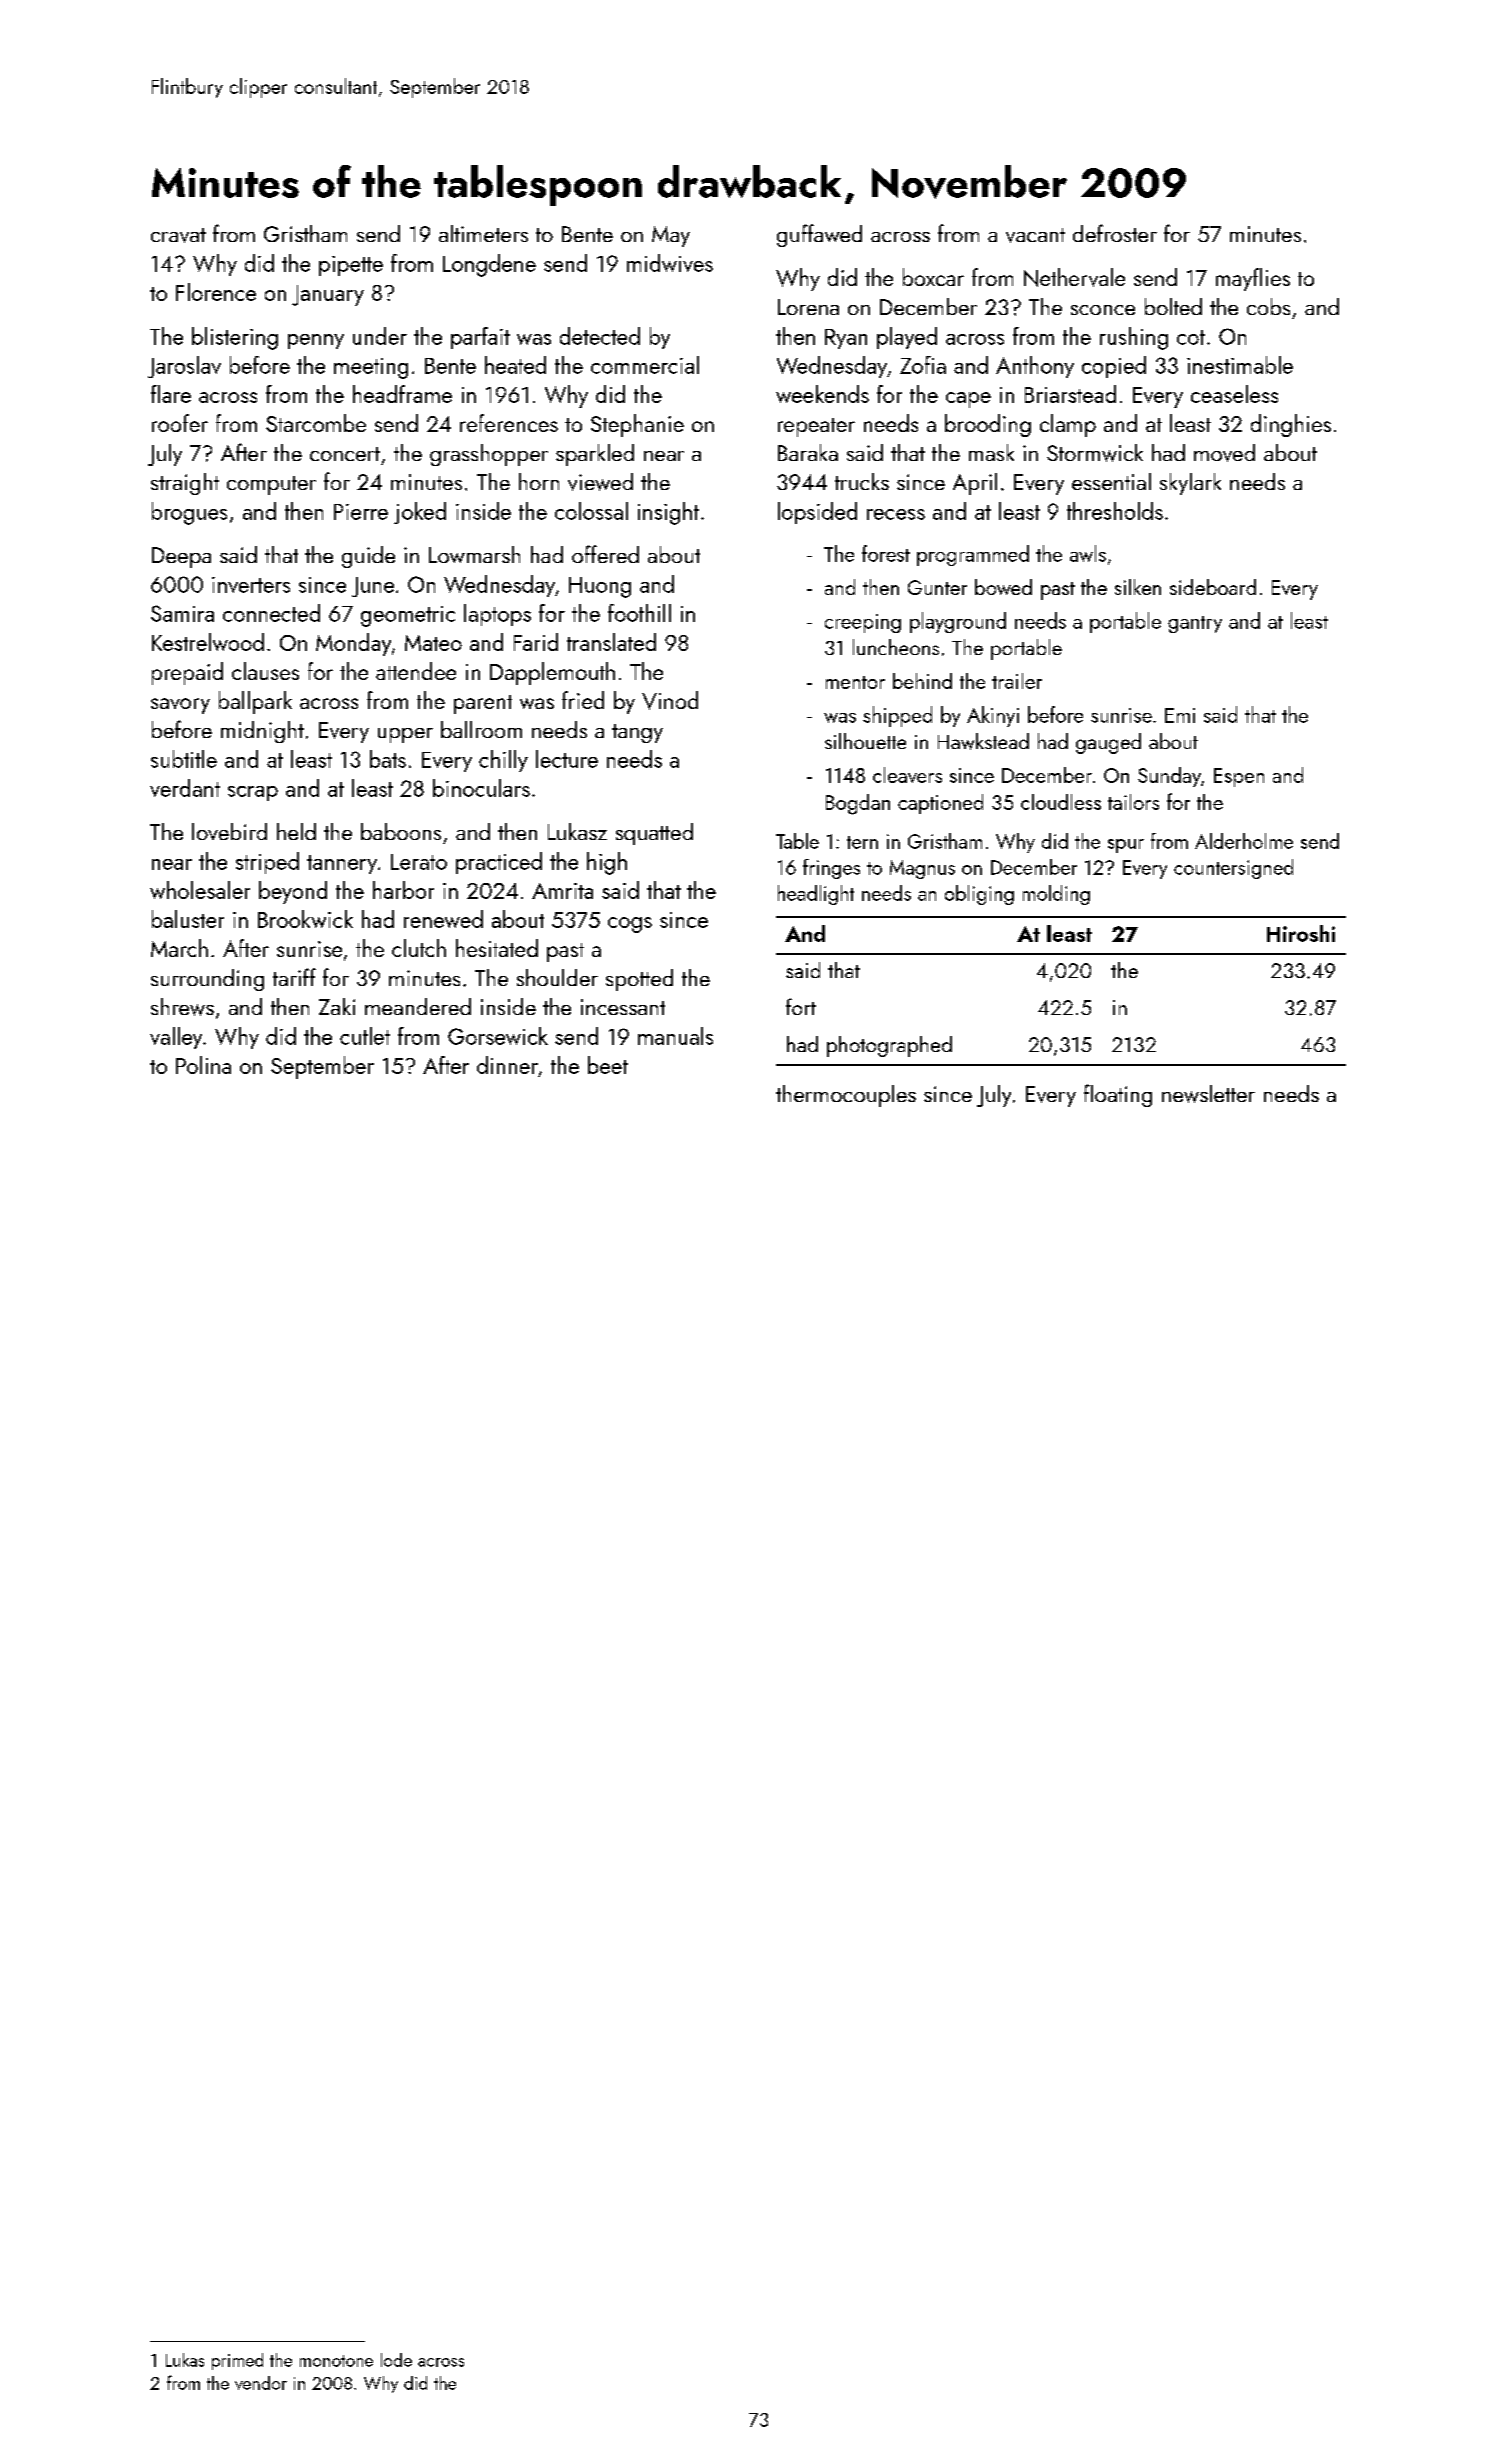 This document has width=1496, height=2464. What do you see at coordinates (608, 1065) in the document?
I see `beet` at bounding box center [608, 1065].
